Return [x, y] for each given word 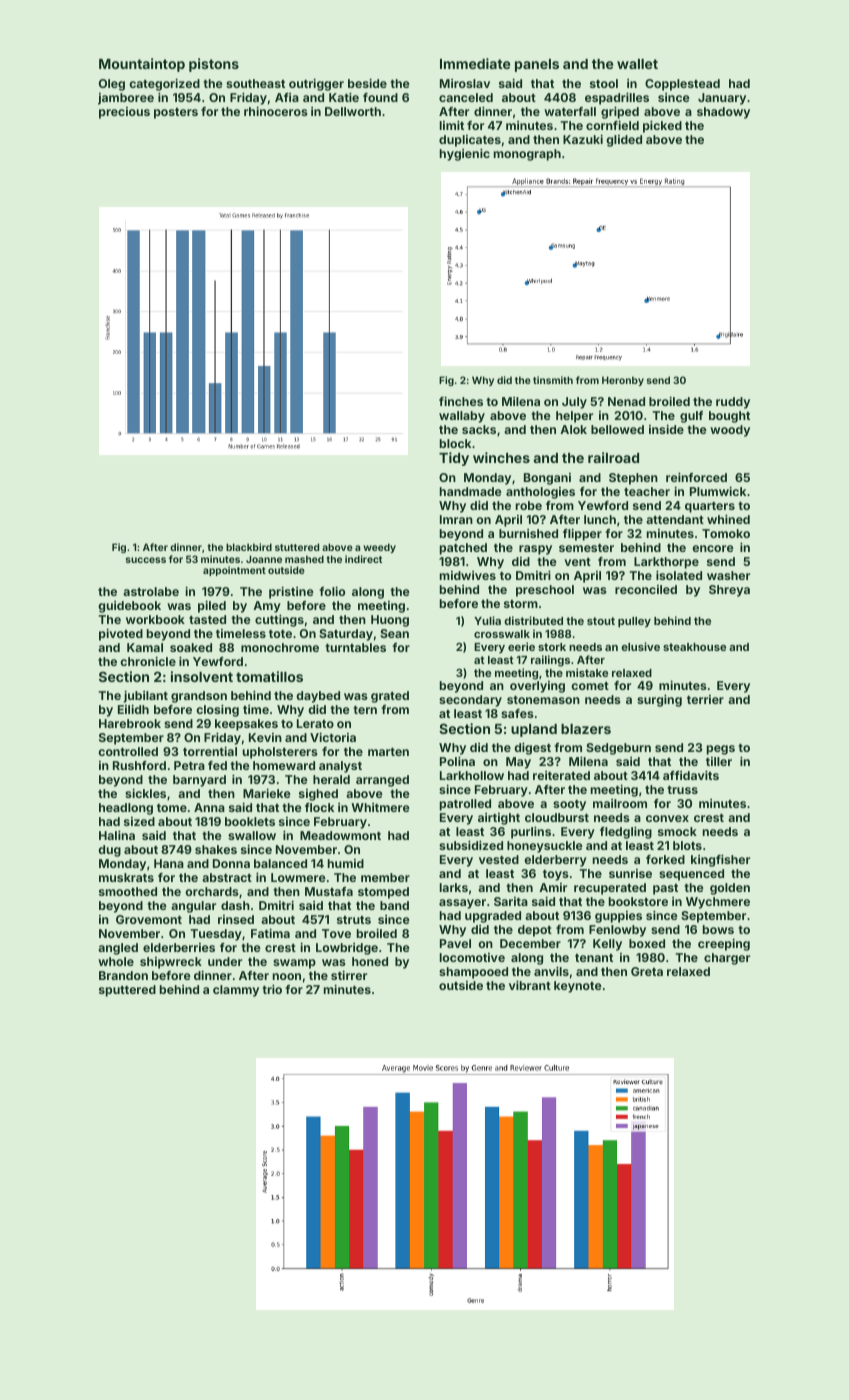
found [380, 97]
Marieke [267, 793]
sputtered [127, 991]
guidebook [129, 607]
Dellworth [353, 111]
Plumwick [718, 491]
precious [124, 113]
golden [730, 889]
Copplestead [682, 85]
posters [176, 113]
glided [624, 141]
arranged [382, 781]
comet [590, 686]
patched [463, 549]
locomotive [472, 957]
